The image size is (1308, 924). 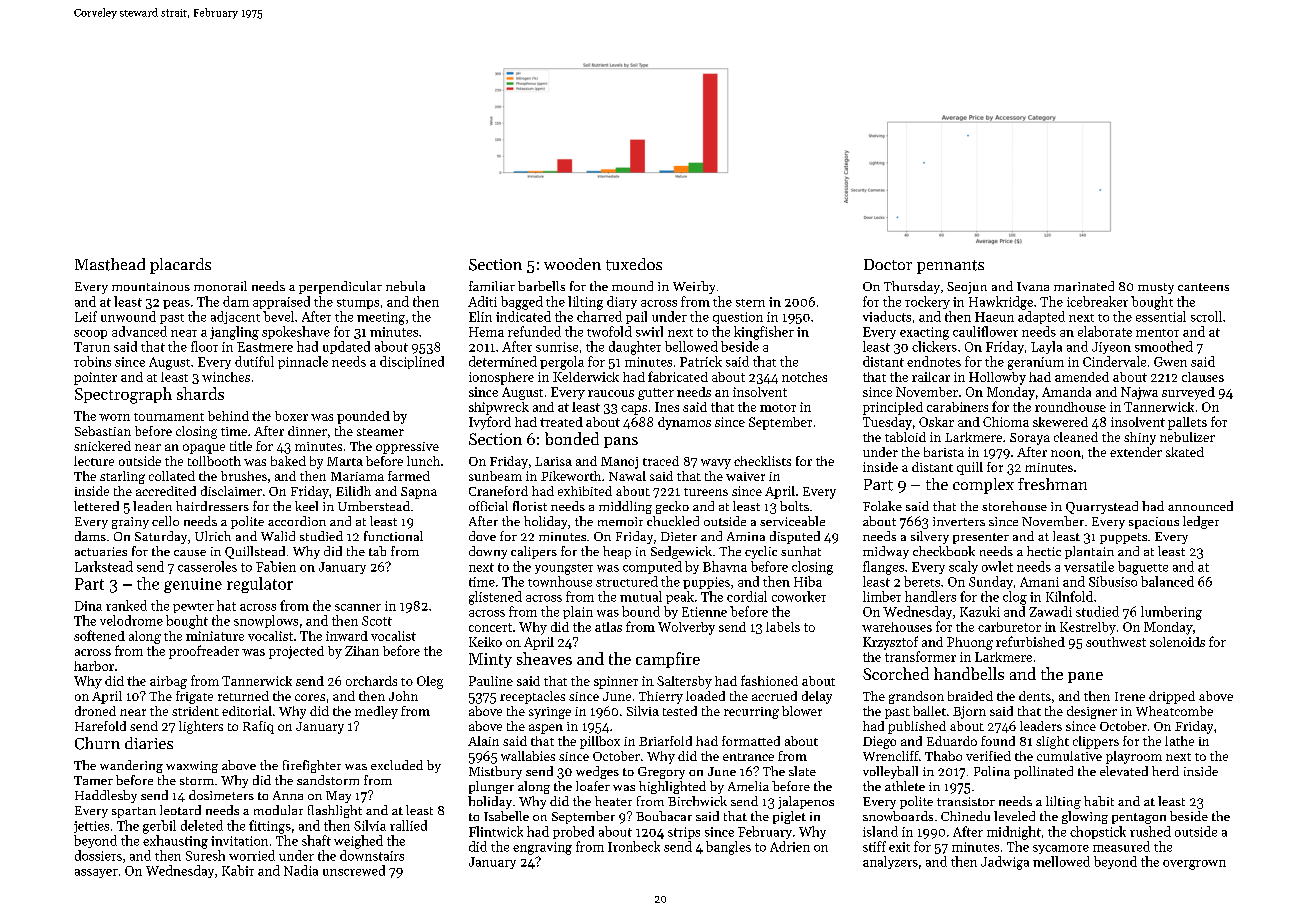 What do you see at coordinates (564, 569) in the screenshot?
I see `youngster` at bounding box center [564, 569].
